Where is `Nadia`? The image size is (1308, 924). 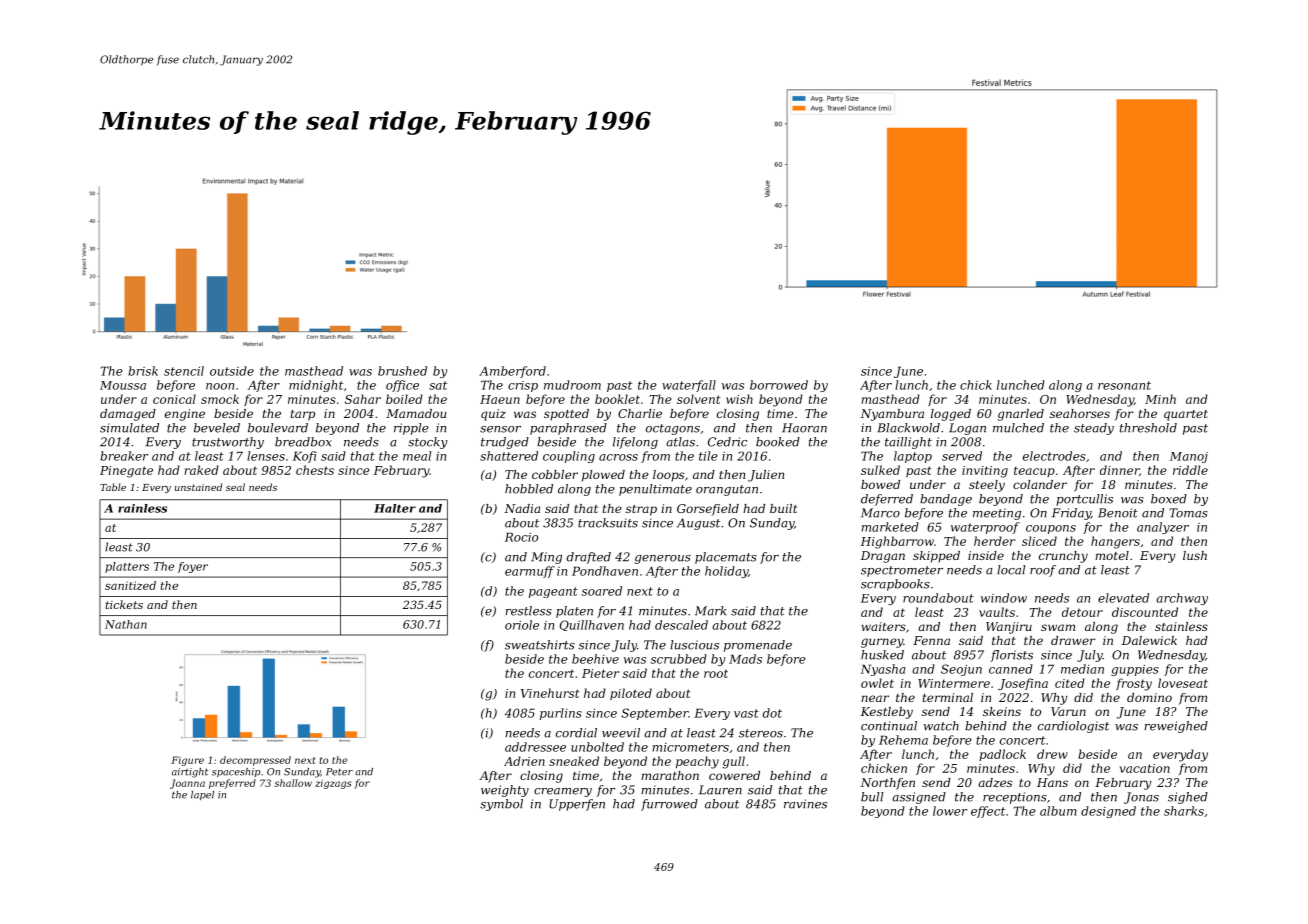
Nadia is located at coordinates (522, 508).
